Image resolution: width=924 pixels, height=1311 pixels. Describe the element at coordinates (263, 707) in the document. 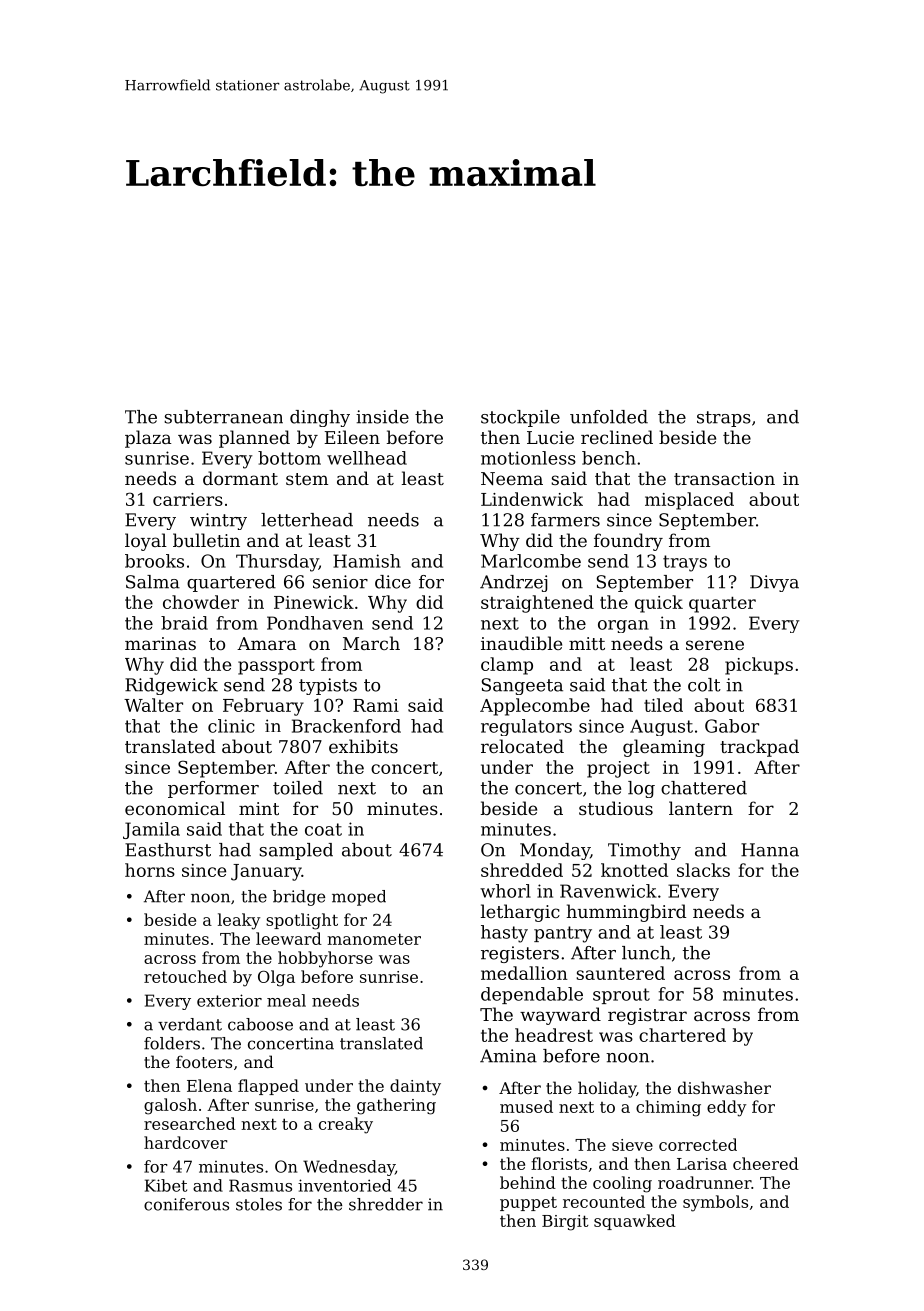

I see `February` at that location.
